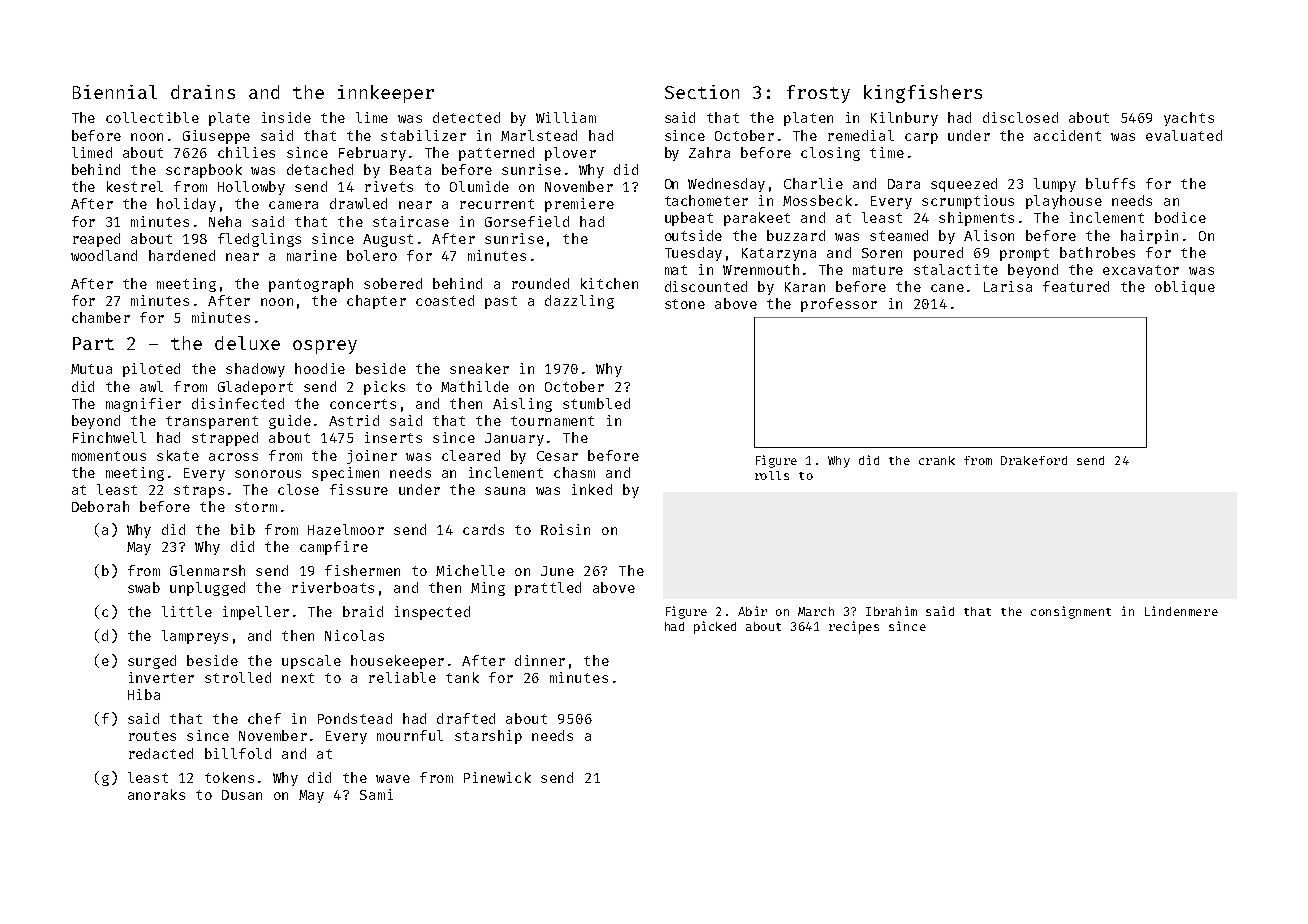 This screenshot has width=1308, height=924. What do you see at coordinates (152, 662) in the screenshot?
I see `surged` at bounding box center [152, 662].
